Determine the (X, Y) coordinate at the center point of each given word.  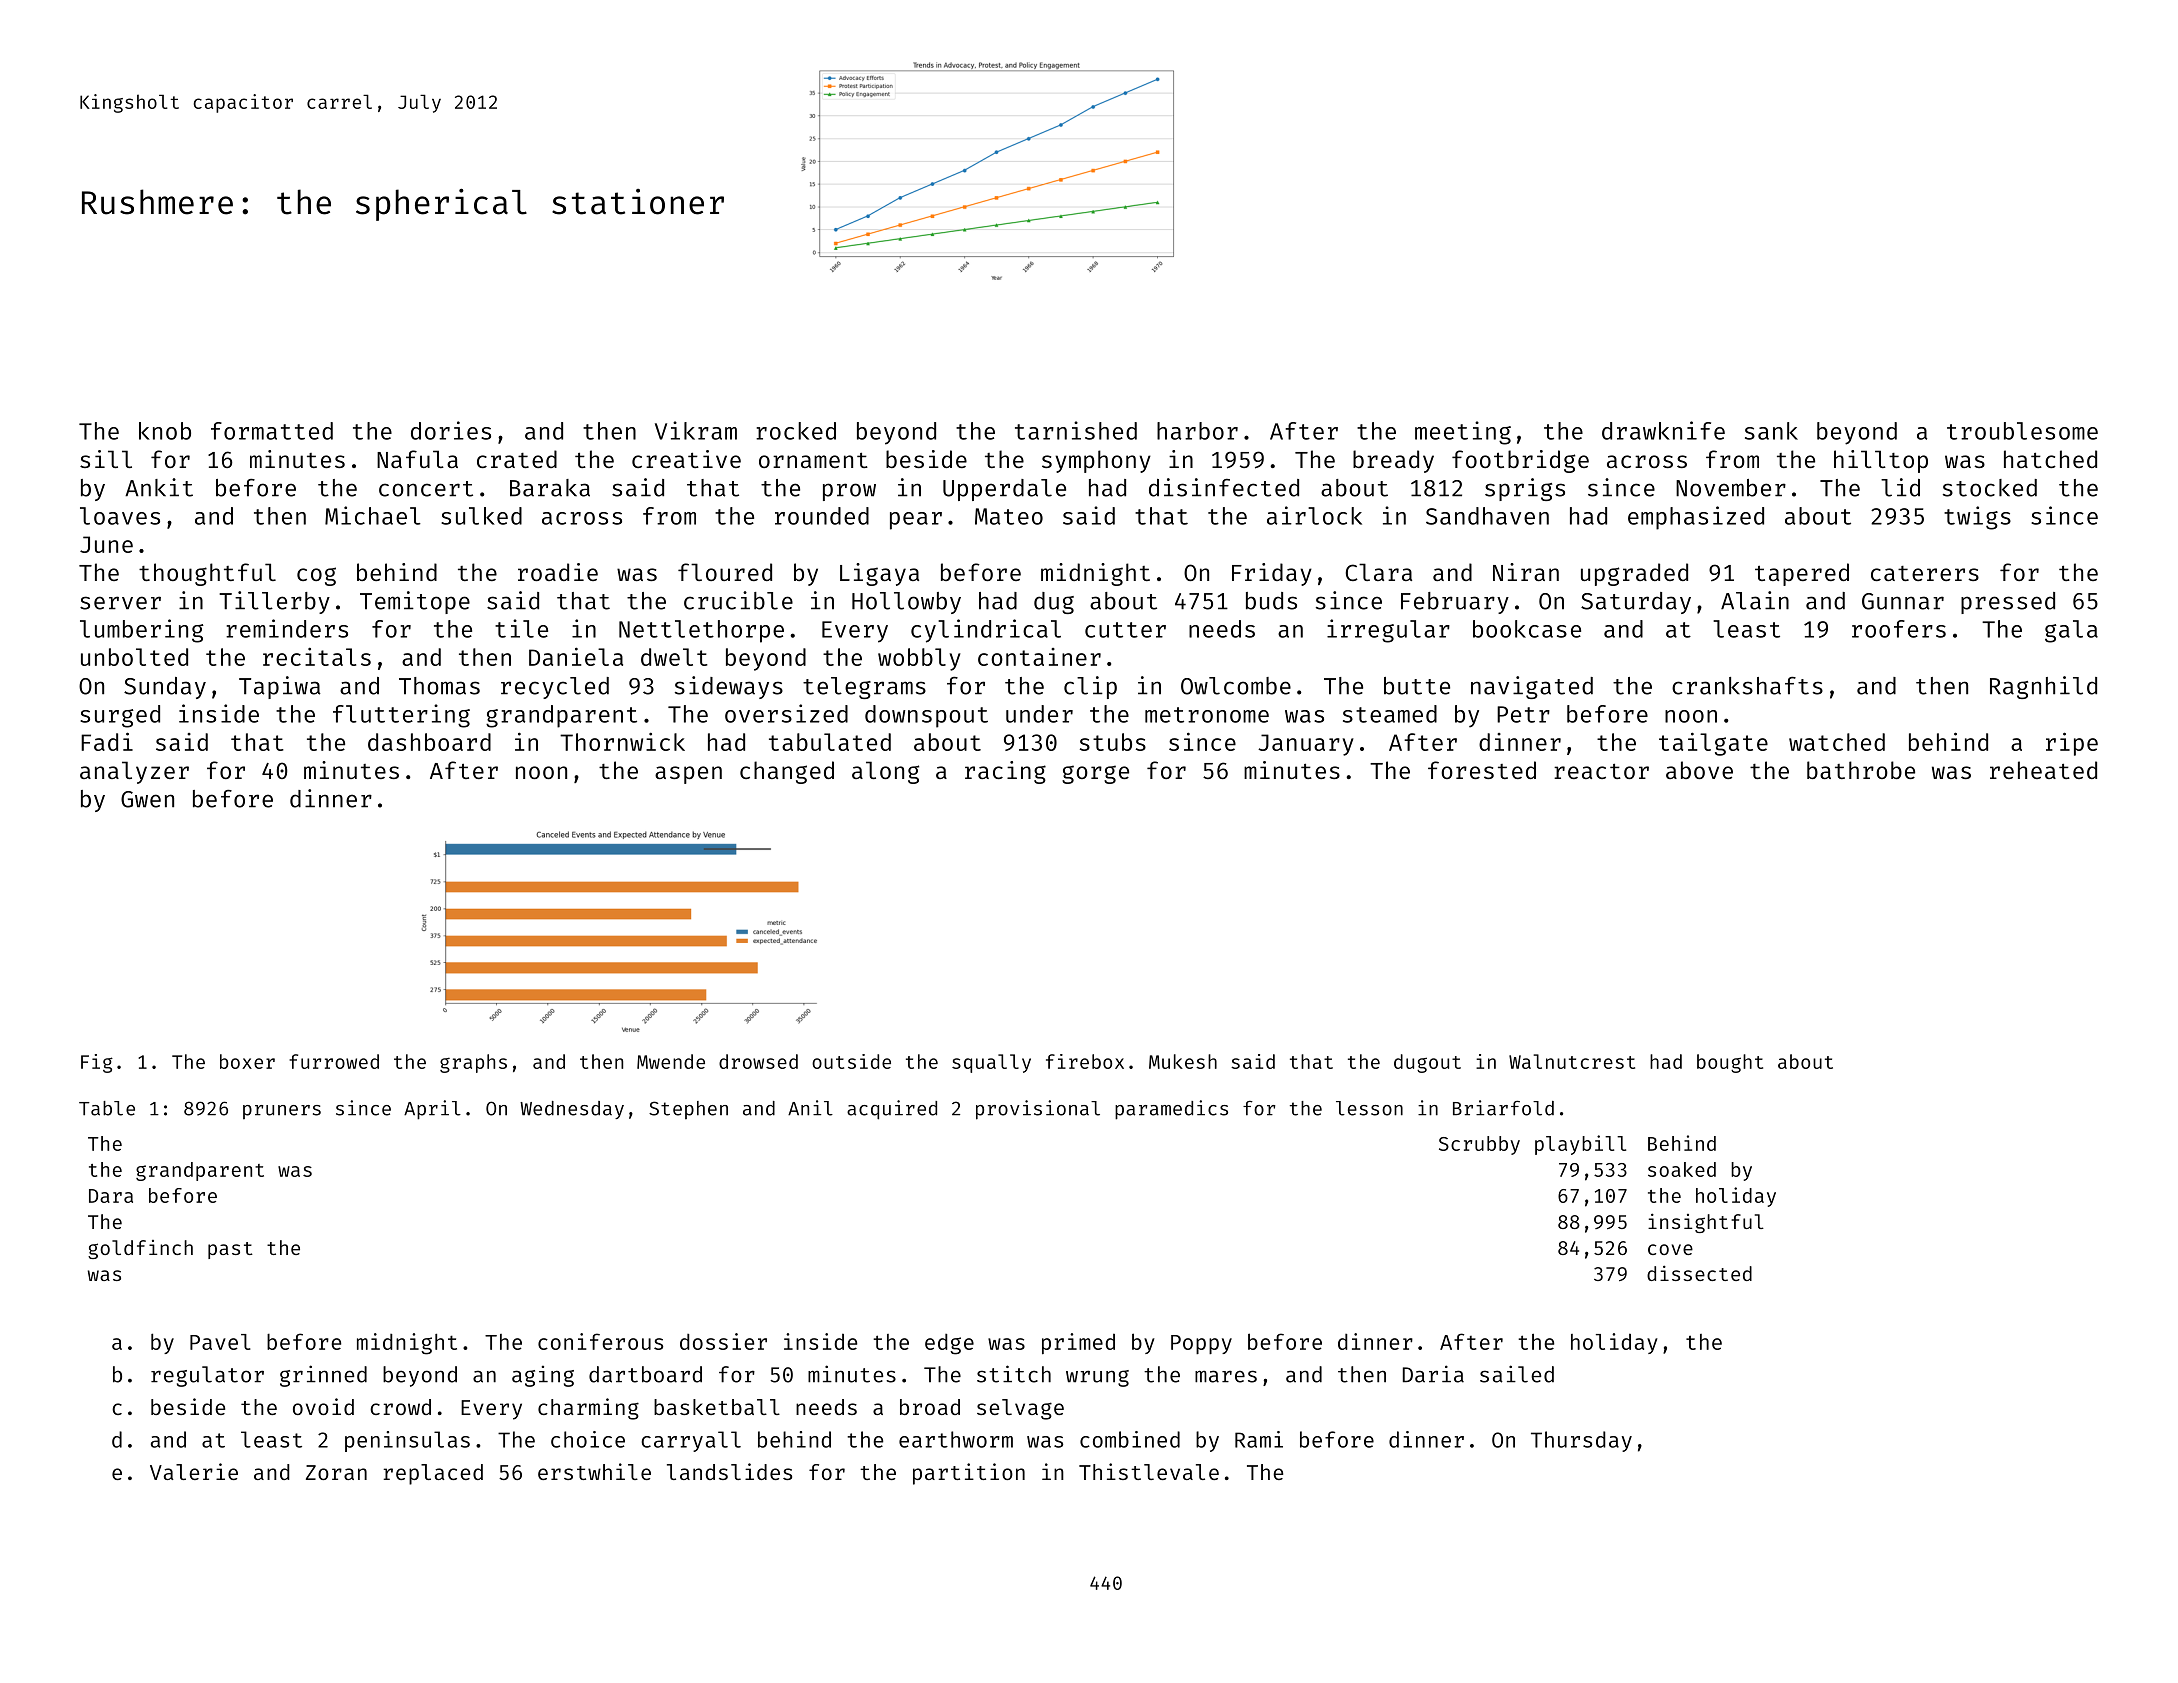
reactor (1601, 771)
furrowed (334, 1061)
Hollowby (906, 603)
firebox (1085, 1061)
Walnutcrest (1572, 1061)
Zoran (336, 1472)
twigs (1977, 518)
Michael (373, 515)
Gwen (147, 799)
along (885, 772)
